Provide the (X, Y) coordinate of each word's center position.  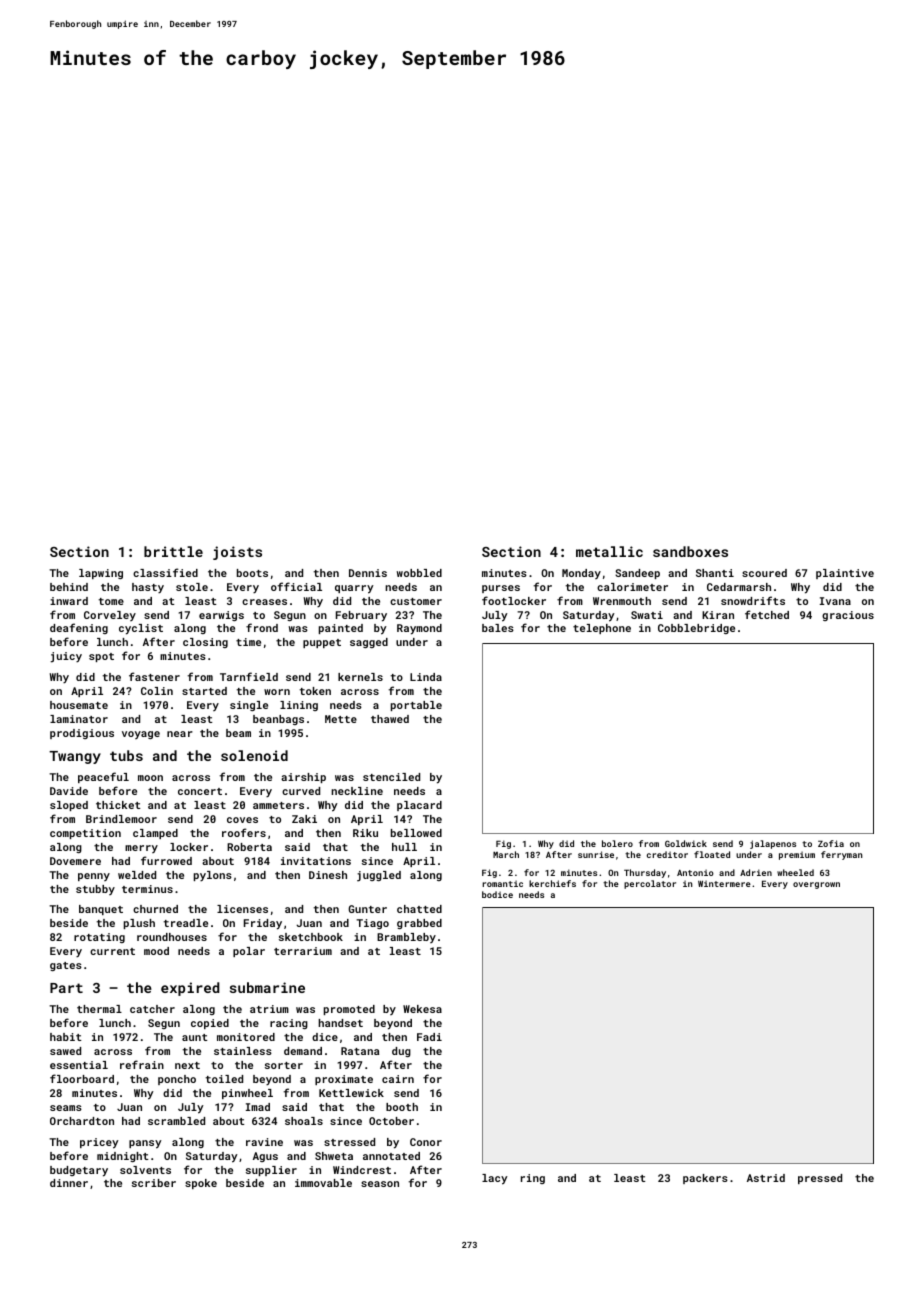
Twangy (75, 757)
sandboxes (690, 551)
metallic (609, 551)
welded (137, 875)
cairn (398, 1079)
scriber (154, 1183)
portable (416, 706)
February (361, 616)
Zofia (831, 843)
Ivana (835, 601)
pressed (820, 1179)
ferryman (841, 855)
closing (205, 643)
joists (237, 553)
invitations (316, 861)
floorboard (82, 1078)
